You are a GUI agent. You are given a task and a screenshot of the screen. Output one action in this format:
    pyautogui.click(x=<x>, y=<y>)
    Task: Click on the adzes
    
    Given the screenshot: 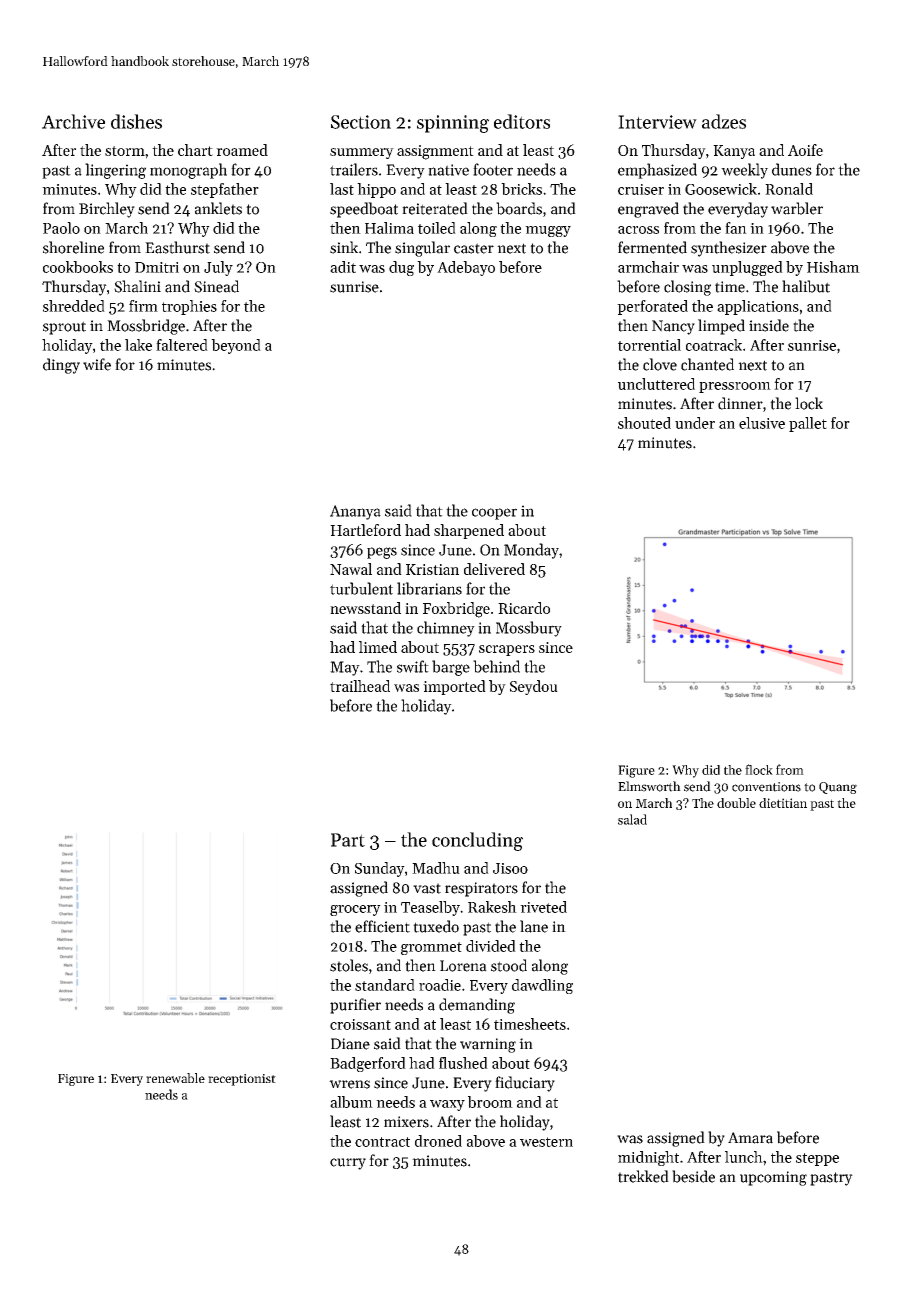 What is the action you would take?
    pyautogui.click(x=724, y=121)
